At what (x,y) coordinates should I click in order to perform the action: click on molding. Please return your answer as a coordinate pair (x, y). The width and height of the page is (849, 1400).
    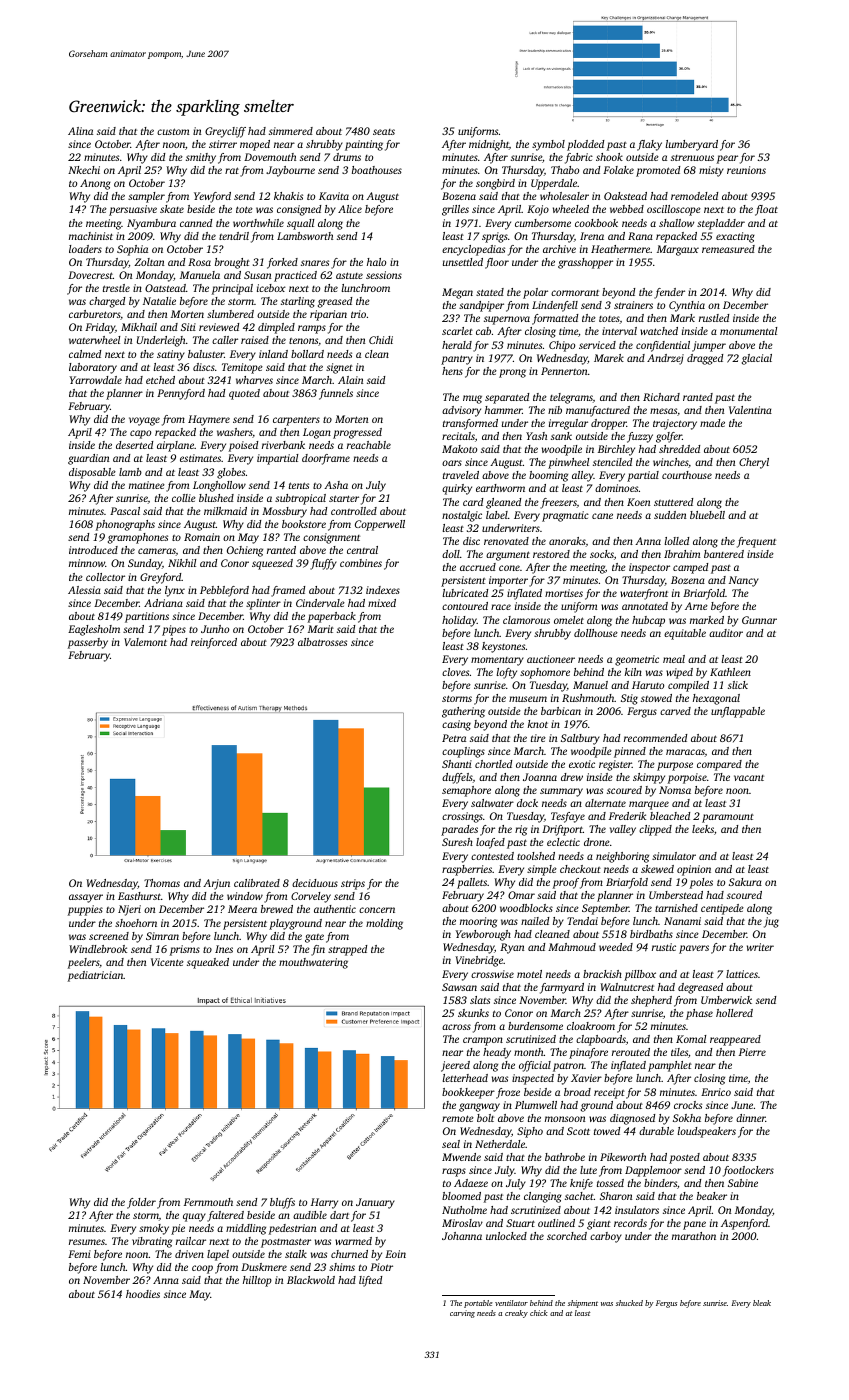
    Looking at the image, I should click on (384, 924).
